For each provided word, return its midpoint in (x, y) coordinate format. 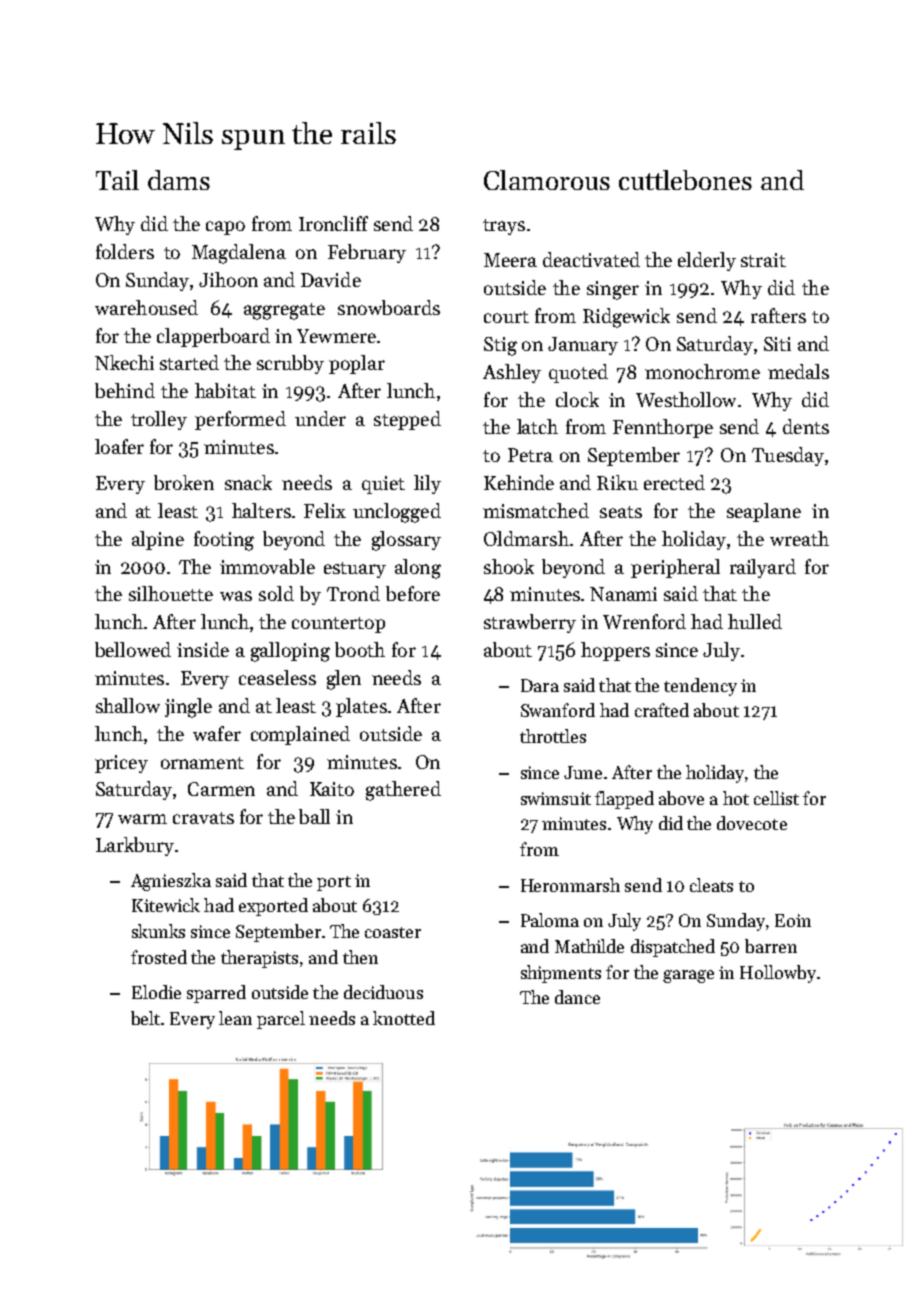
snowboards (389, 307)
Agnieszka (171, 882)
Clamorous (547, 180)
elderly (707, 261)
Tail (117, 180)
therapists (259, 959)
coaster (393, 932)
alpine (158, 540)
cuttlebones (685, 180)
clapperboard (213, 337)
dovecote (752, 823)
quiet (383, 485)
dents (806, 426)
